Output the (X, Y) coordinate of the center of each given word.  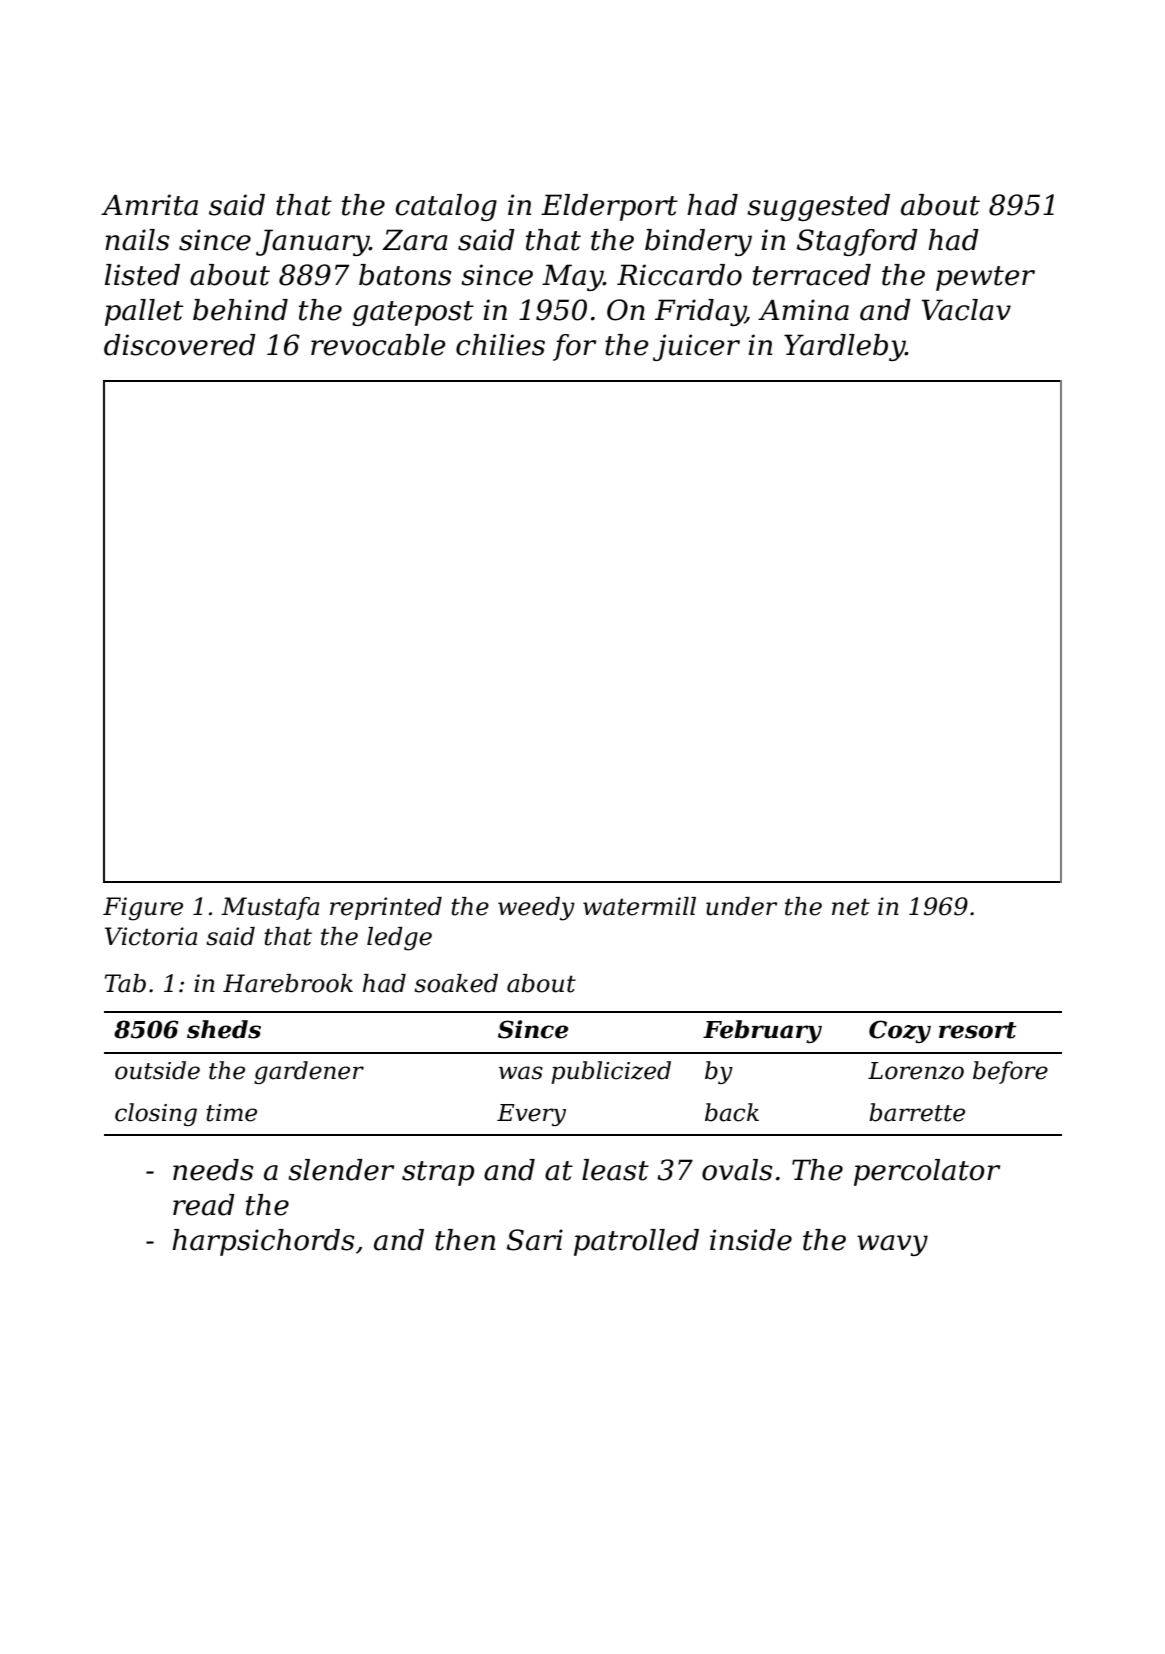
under (741, 906)
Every (531, 1115)
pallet (144, 312)
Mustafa (270, 908)
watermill (639, 906)
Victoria (151, 936)
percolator (927, 1172)
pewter (985, 278)
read (204, 1205)
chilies (500, 345)
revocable (378, 345)
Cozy (900, 1031)
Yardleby (844, 347)
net (851, 907)
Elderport (609, 207)
